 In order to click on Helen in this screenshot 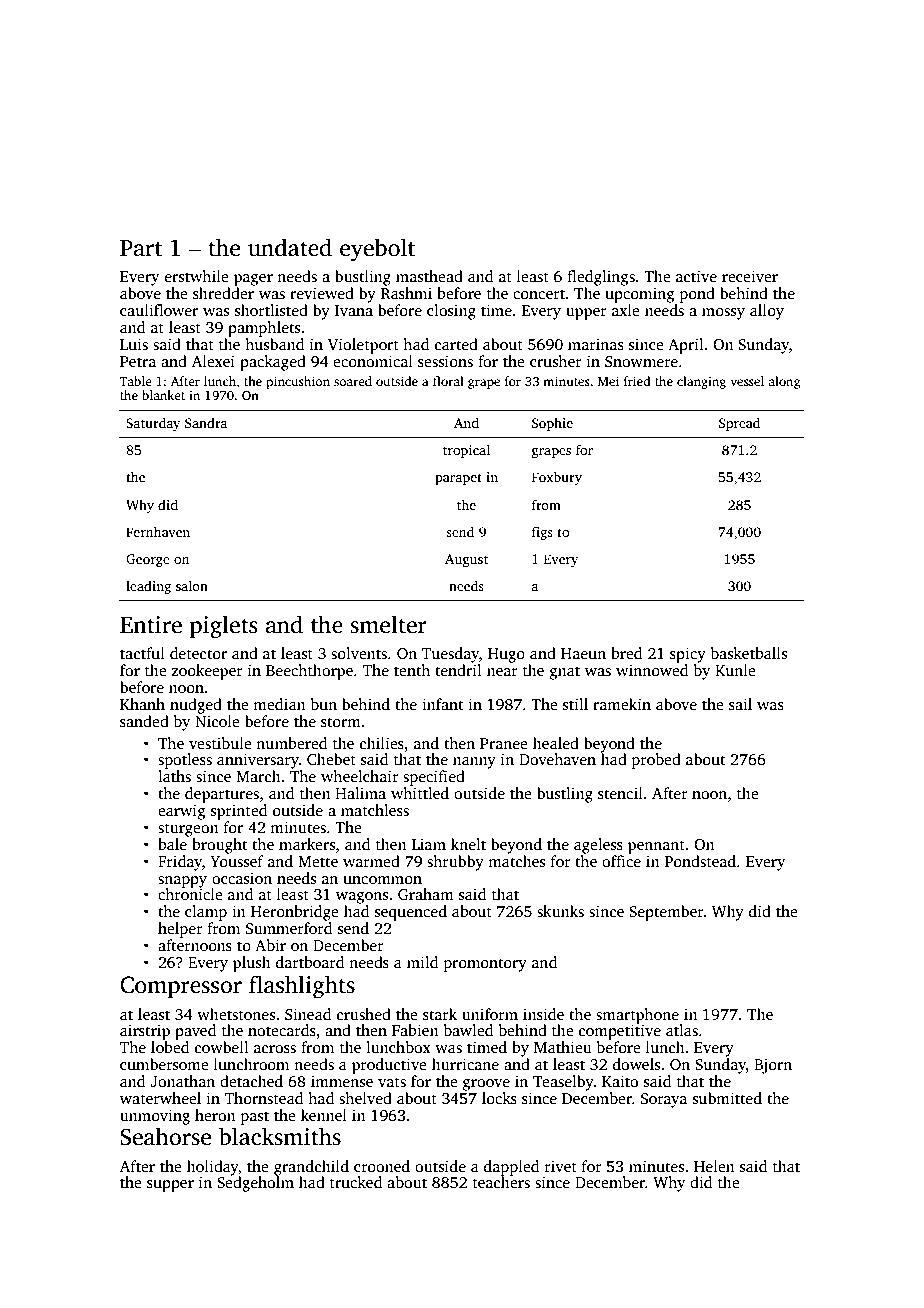, I will do `click(714, 1166)`.
